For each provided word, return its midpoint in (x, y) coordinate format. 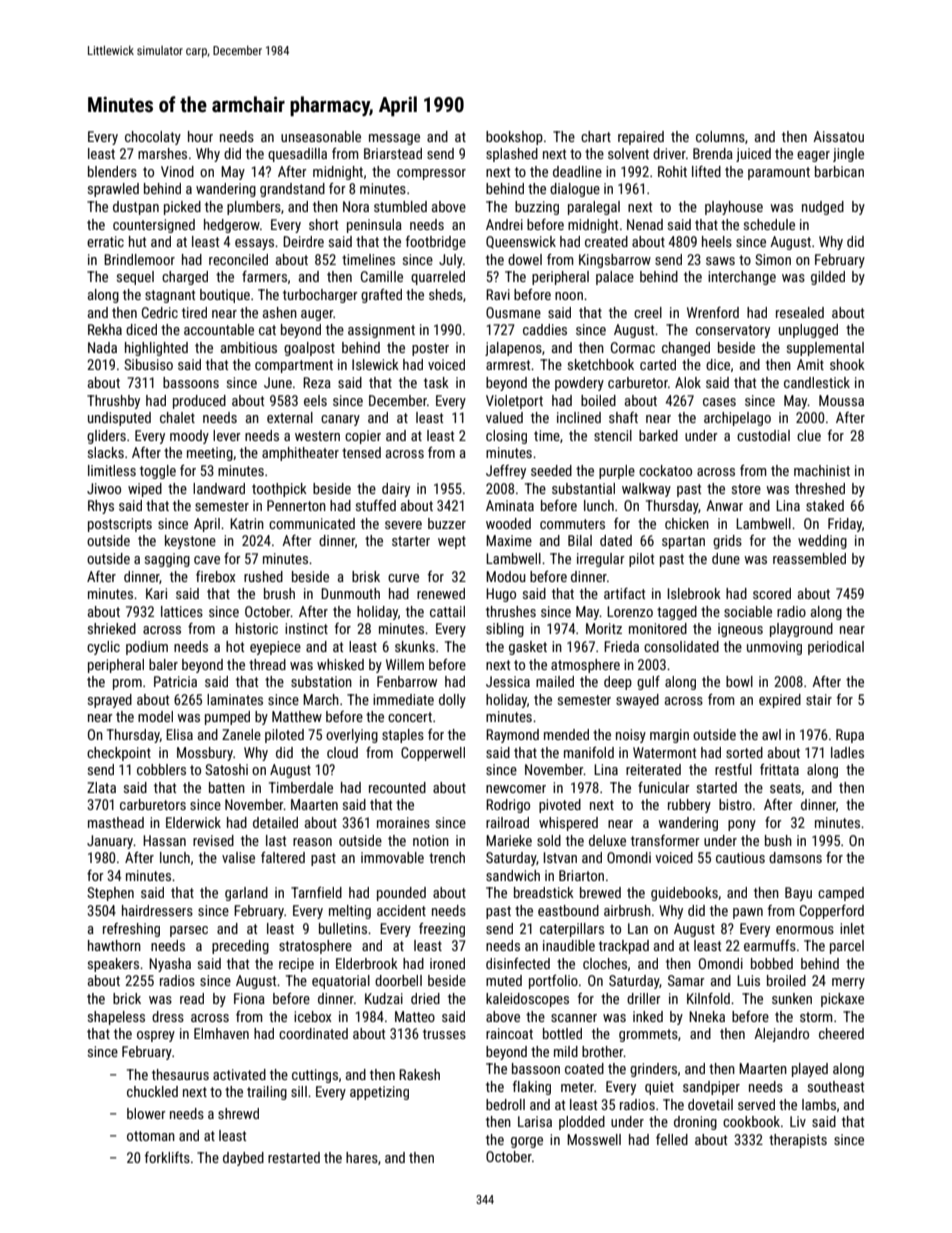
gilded (828, 278)
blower (146, 1113)
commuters (572, 524)
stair (819, 699)
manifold (589, 752)
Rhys (101, 507)
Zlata (101, 787)
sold (549, 840)
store (746, 489)
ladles (847, 752)
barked (658, 435)
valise (238, 857)
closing (506, 437)
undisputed (119, 419)
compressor (431, 174)
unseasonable (321, 136)
